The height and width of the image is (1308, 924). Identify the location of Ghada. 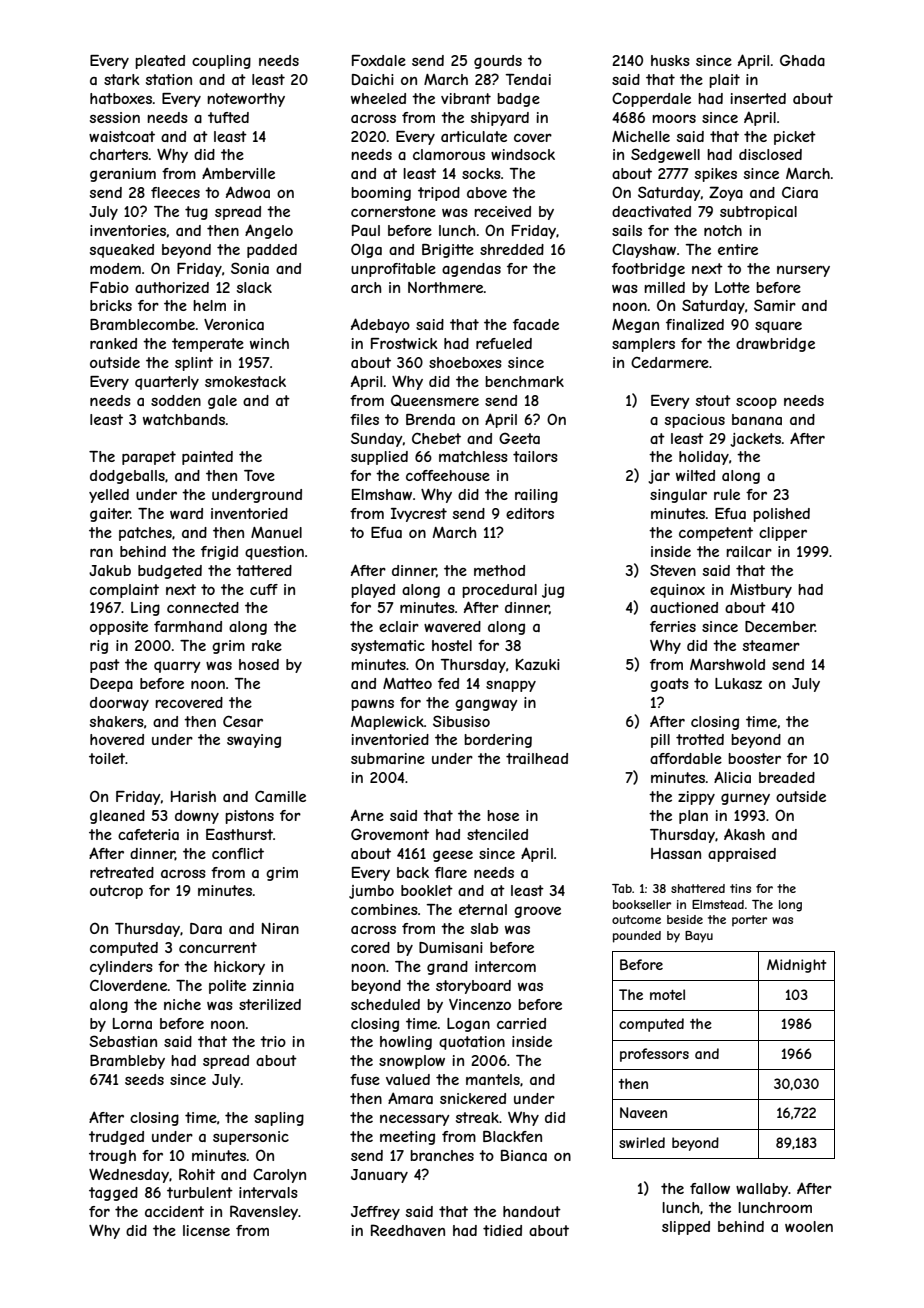
(802, 60).
